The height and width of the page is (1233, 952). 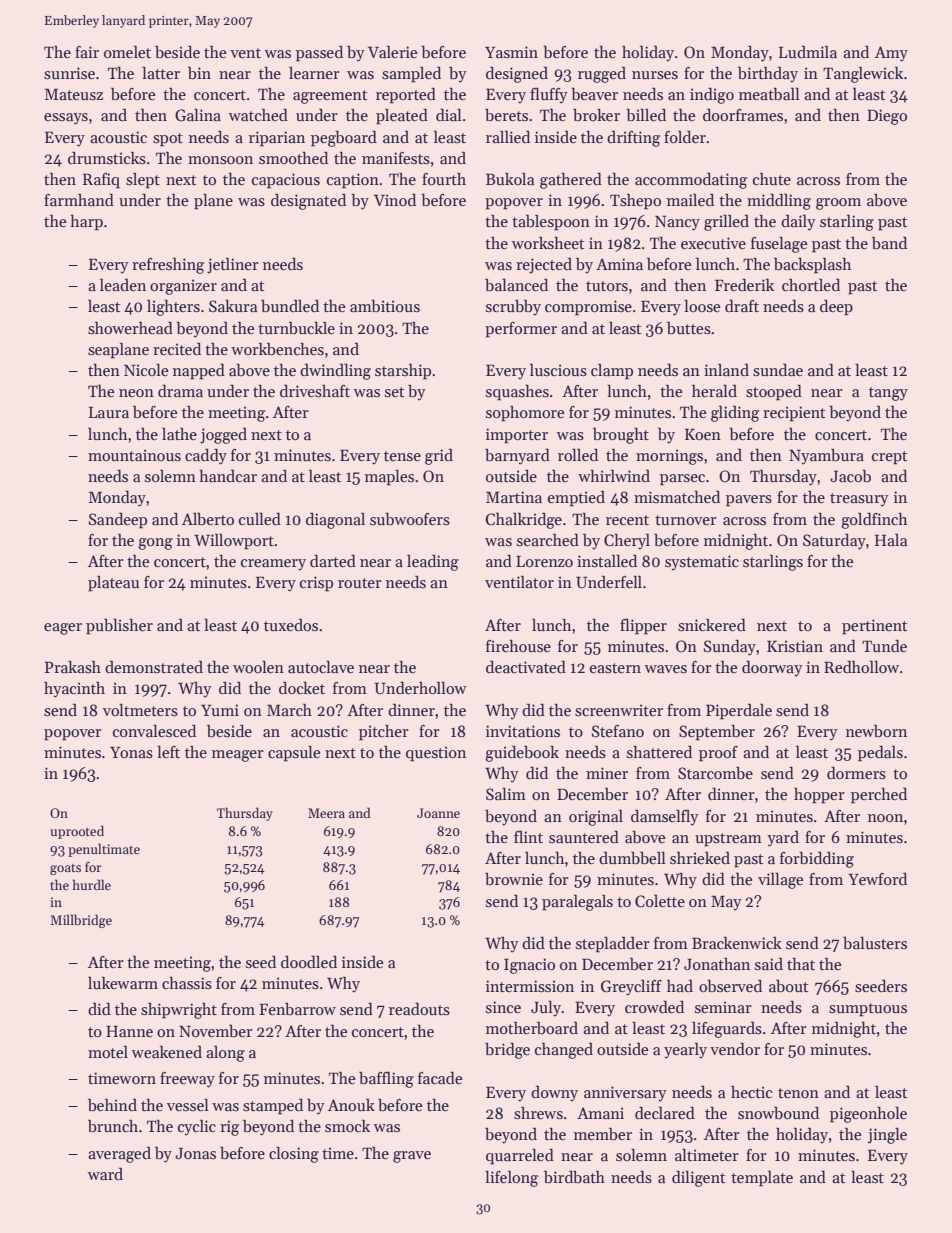 I want to click on Alberto, so click(x=208, y=519).
